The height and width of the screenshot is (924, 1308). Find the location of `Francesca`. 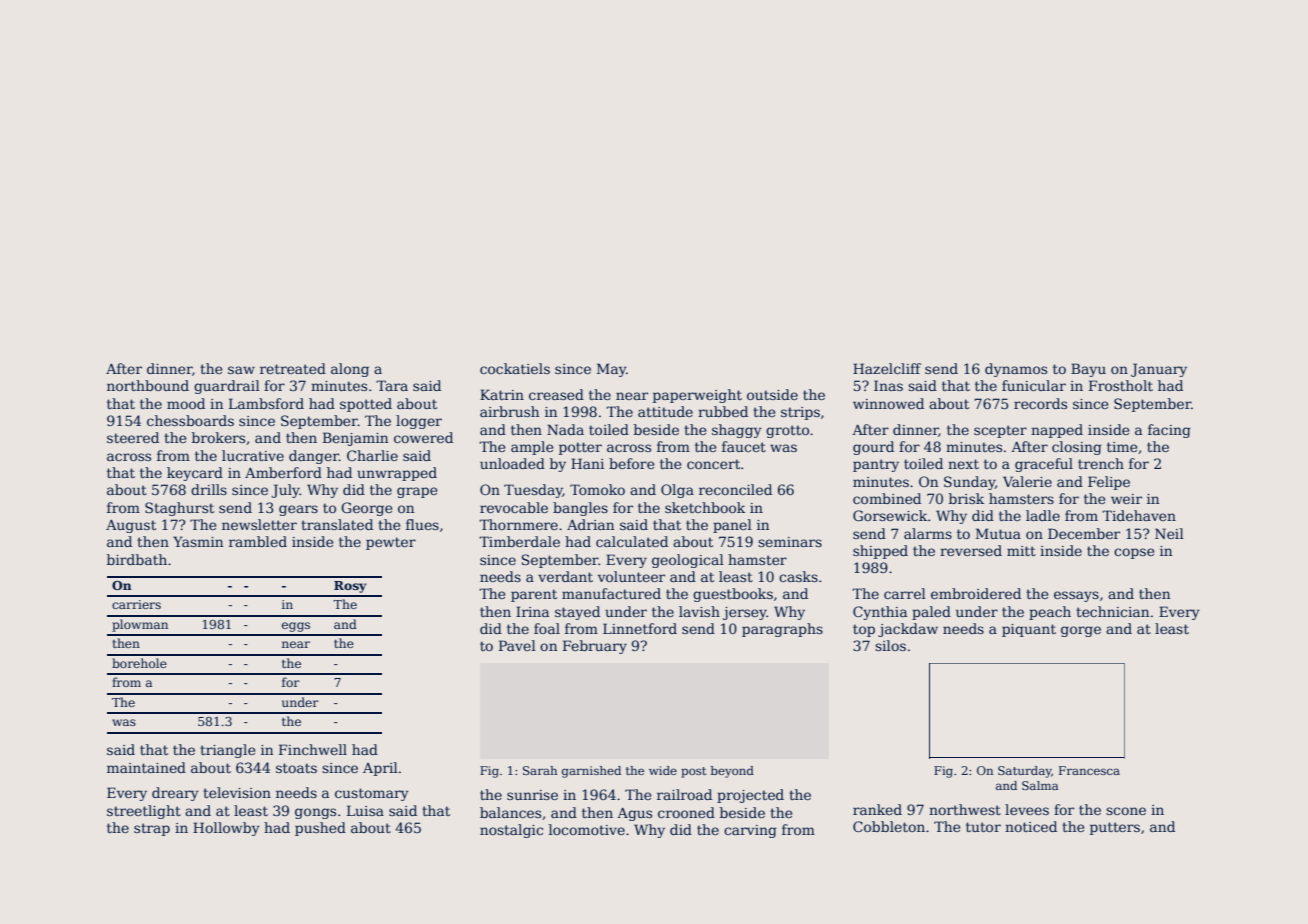

Francesca is located at coordinates (1089, 770).
